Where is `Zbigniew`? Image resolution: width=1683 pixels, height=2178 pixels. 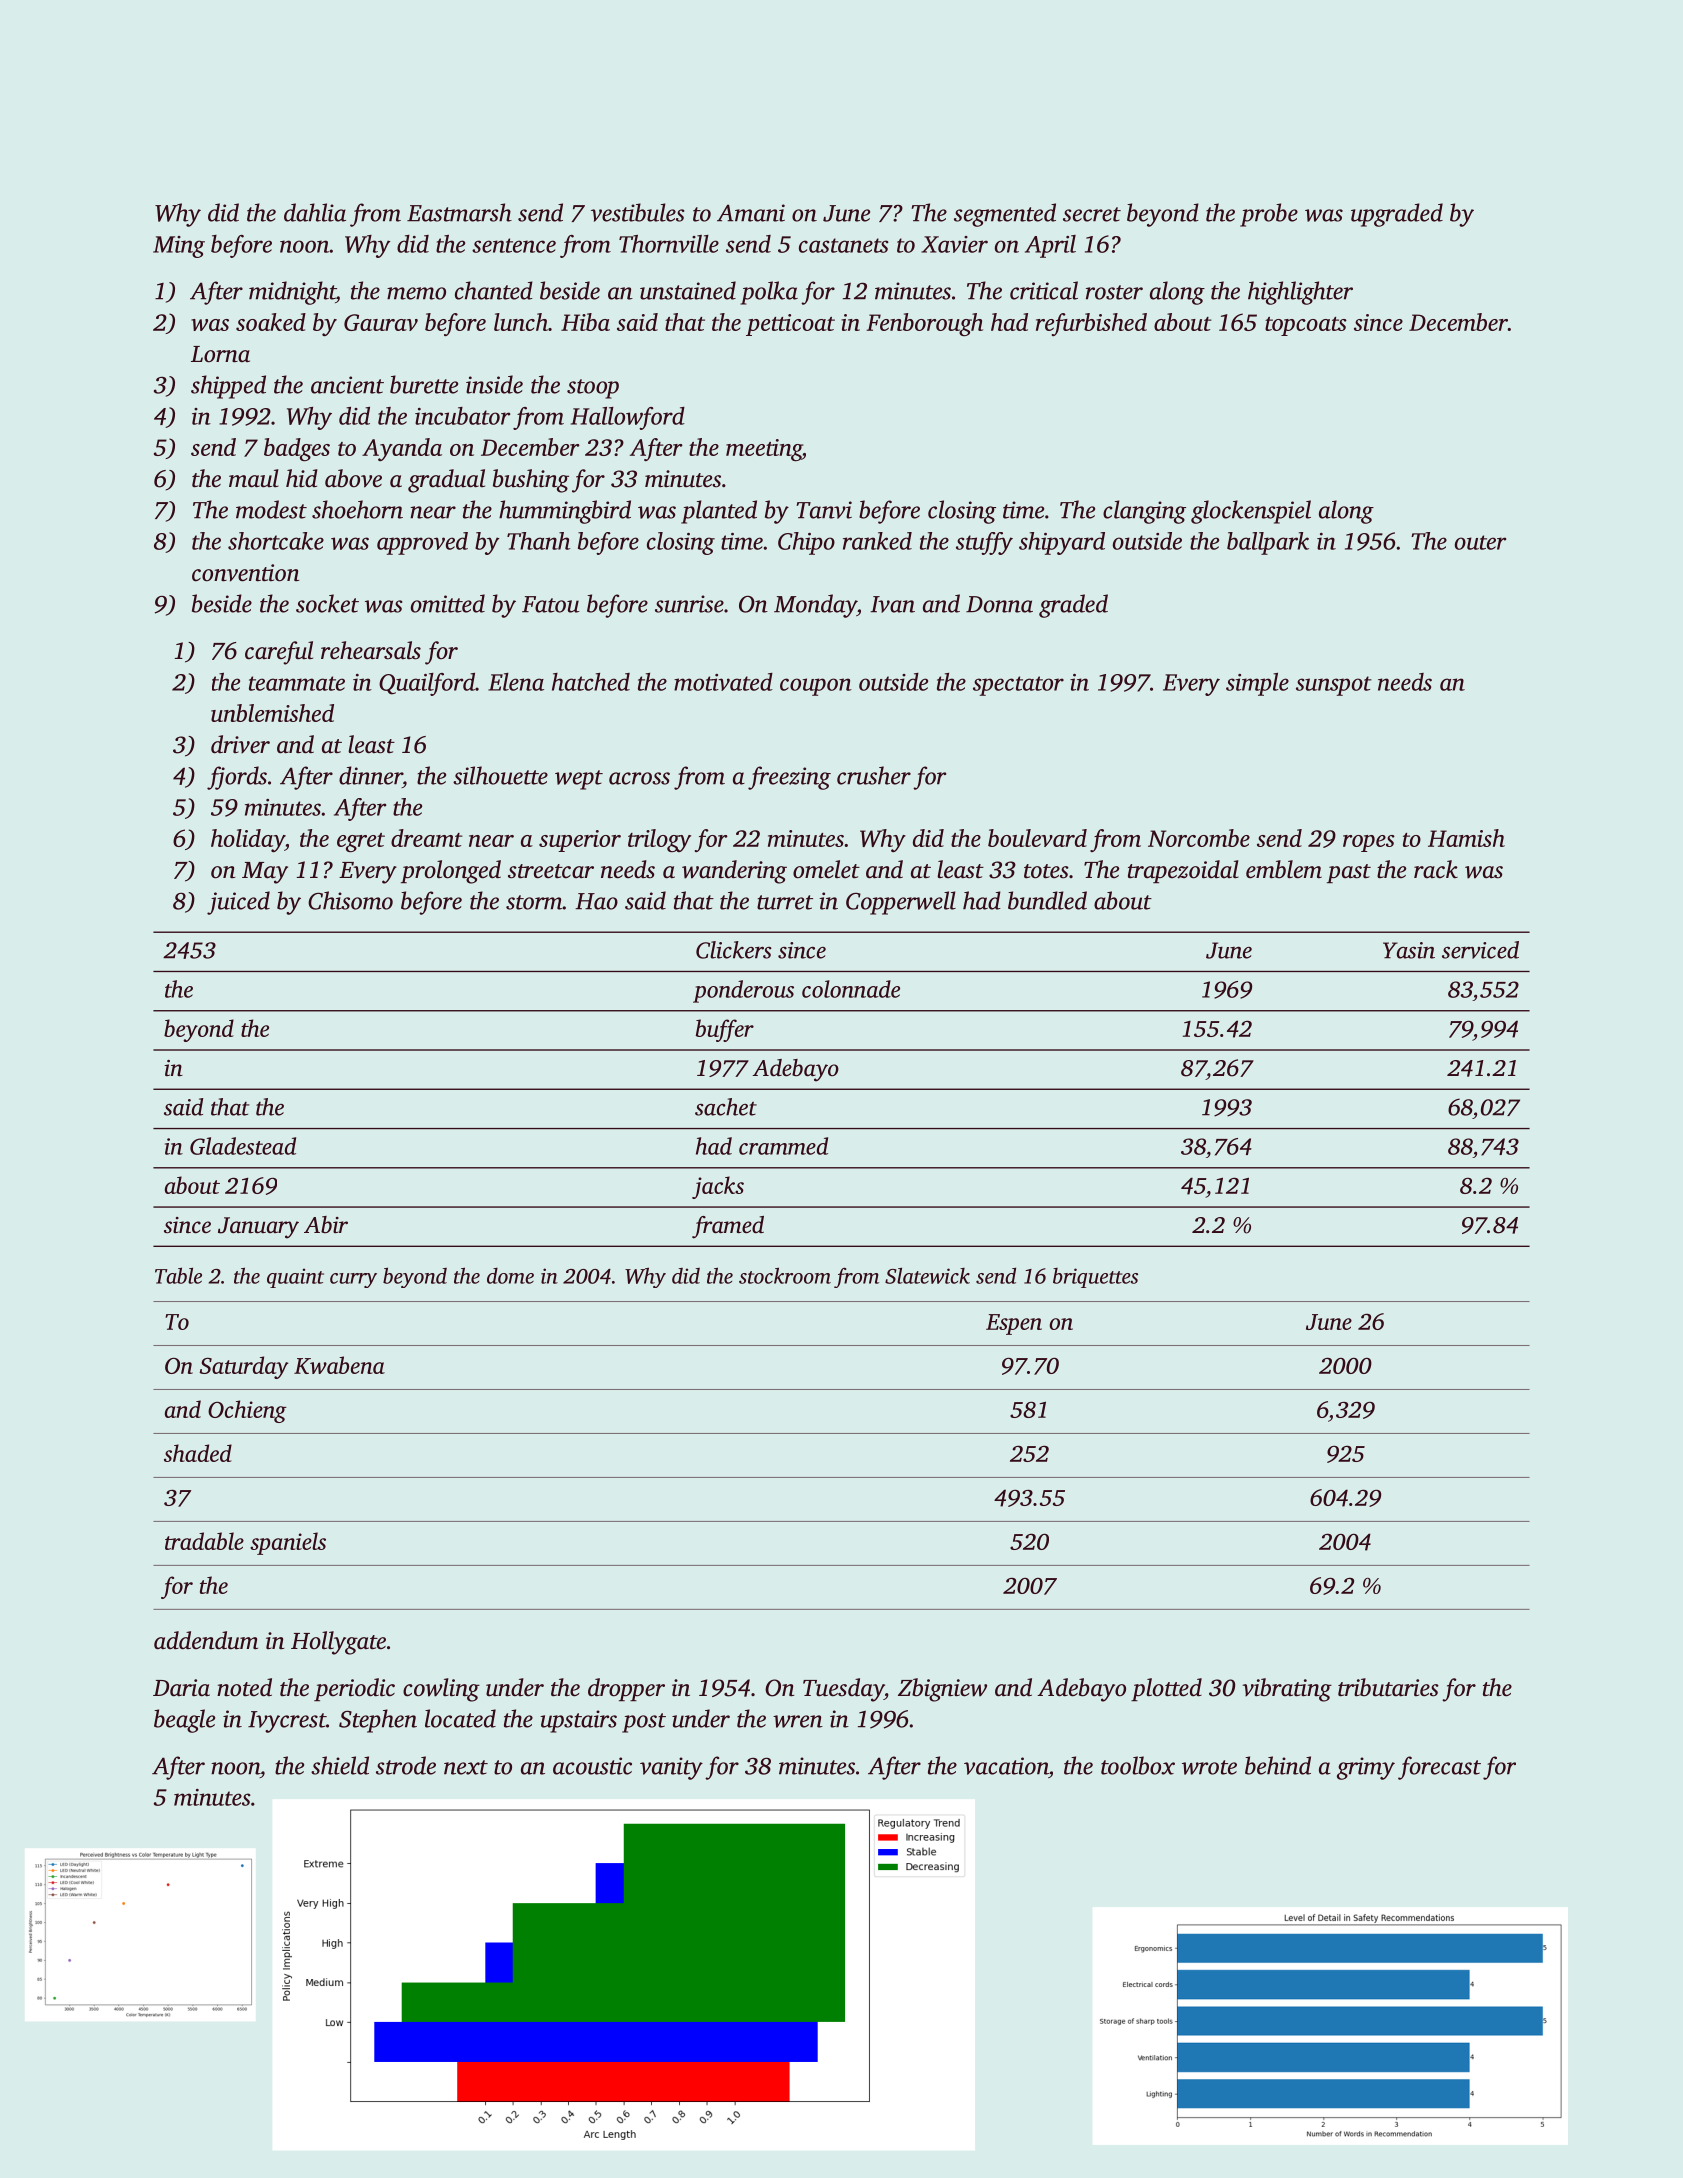
Zbigniew is located at coordinates (942, 1690).
